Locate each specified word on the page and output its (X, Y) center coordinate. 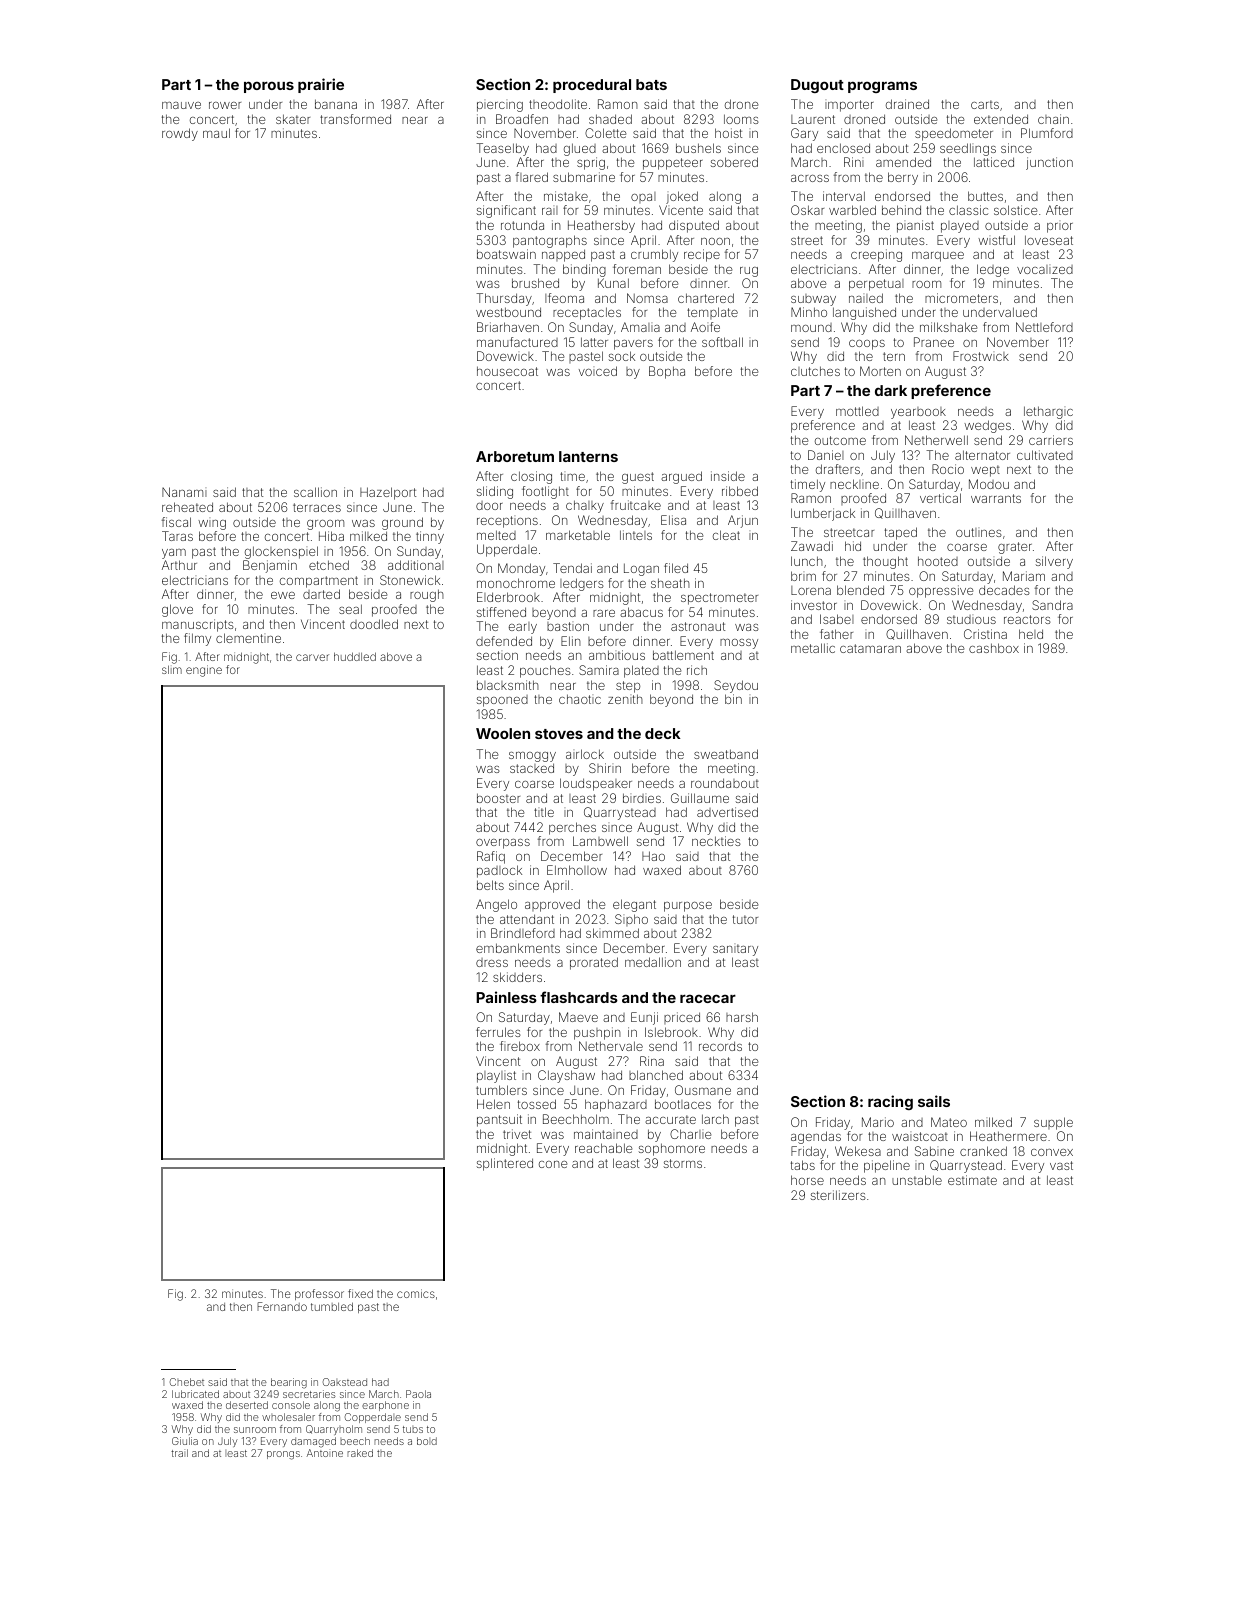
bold (427, 1441)
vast (1061, 1165)
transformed (355, 119)
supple (1053, 1123)
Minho (809, 312)
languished (864, 313)
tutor (745, 919)
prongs (283, 1455)
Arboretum (515, 456)
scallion (315, 492)
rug (749, 272)
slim (172, 669)
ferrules (498, 1032)
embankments (518, 948)
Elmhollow (577, 870)
